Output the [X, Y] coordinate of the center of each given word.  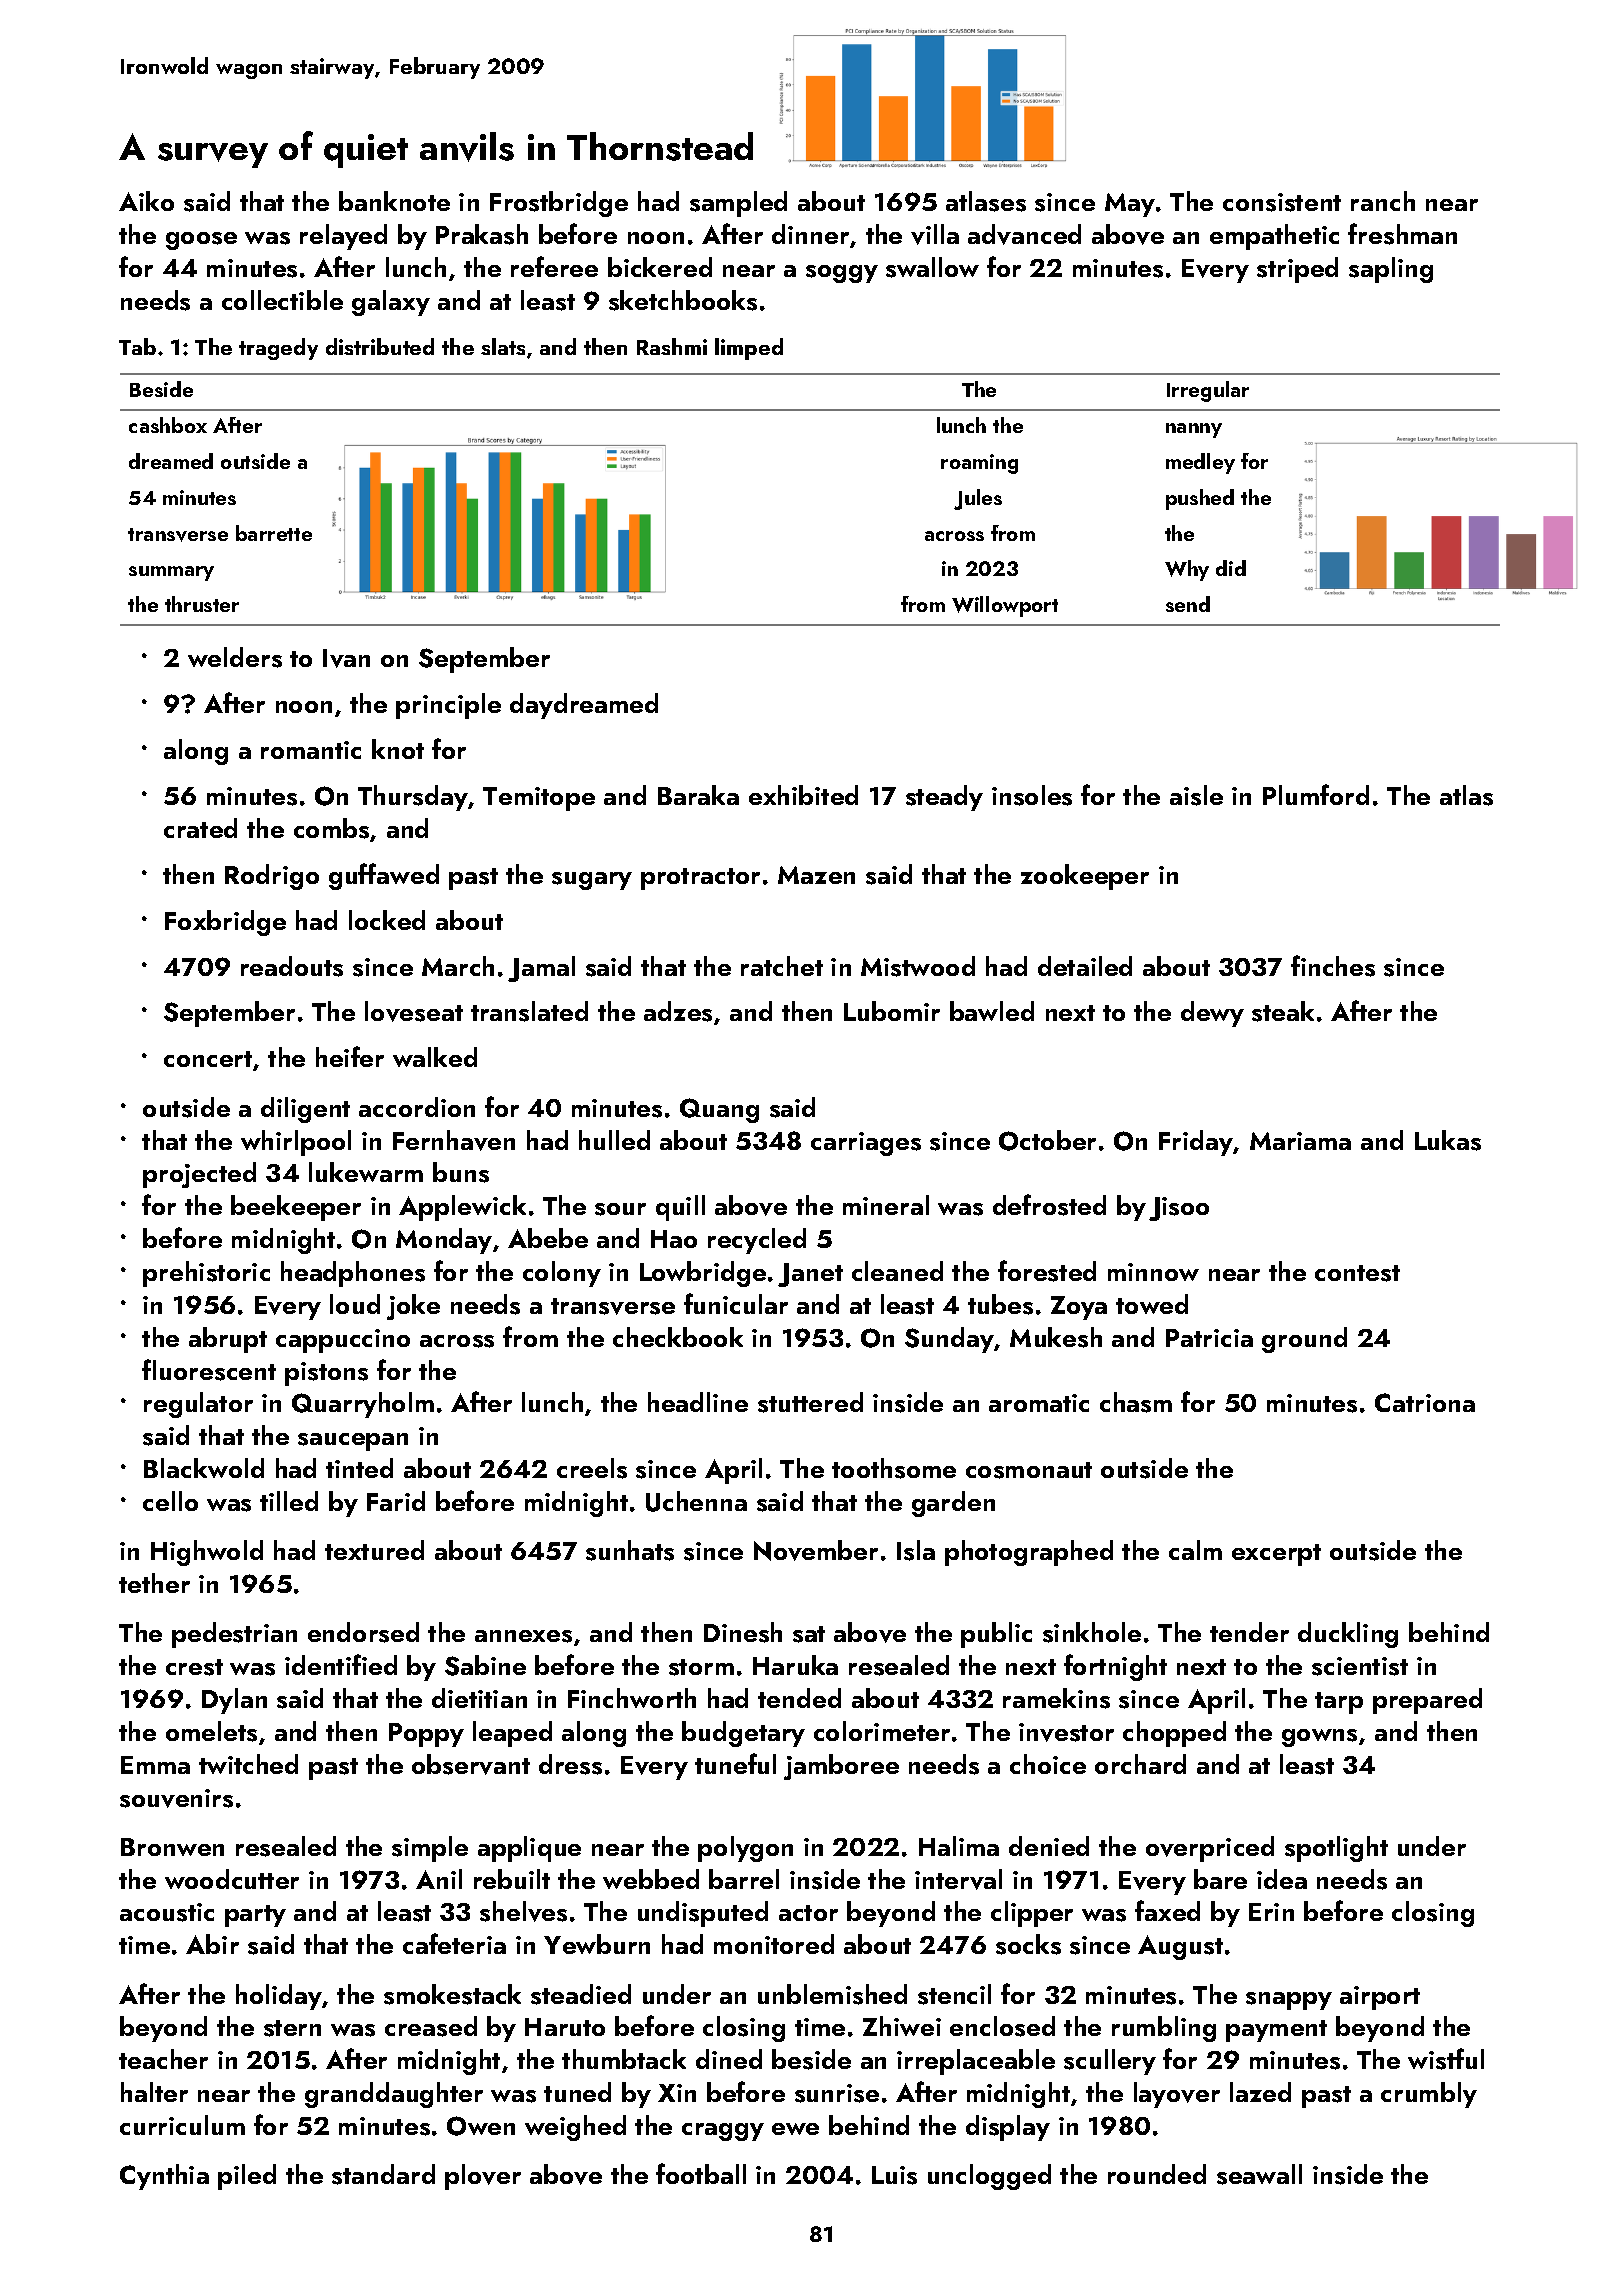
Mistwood [918, 966]
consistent [1282, 202]
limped [749, 349]
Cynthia [164, 2177]
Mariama [1300, 1141]
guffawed [384, 876]
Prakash [482, 234]
